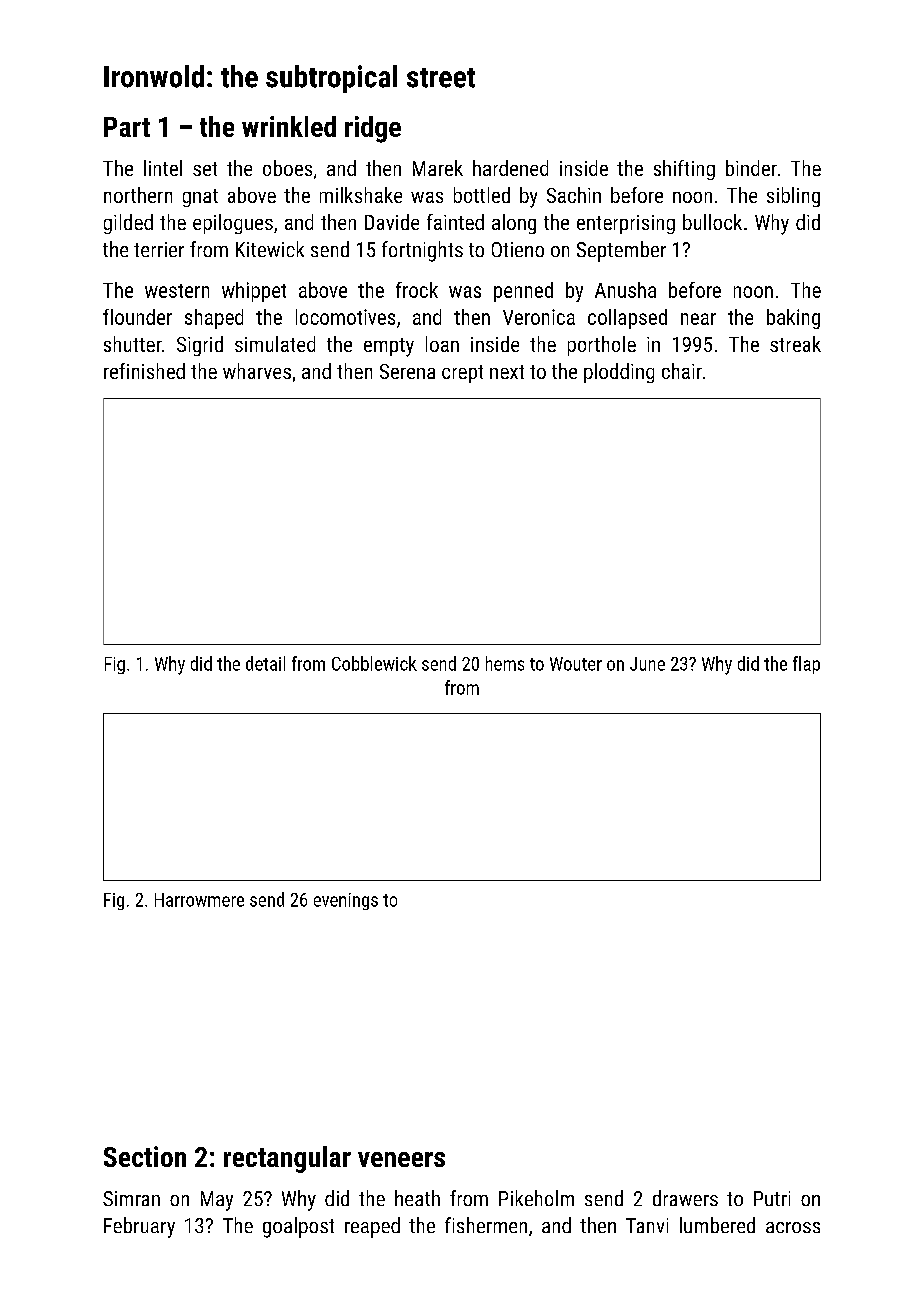 This page has height=1314, width=924. Describe the element at coordinates (576, 664) in the page. I see `Wouter` at that location.
